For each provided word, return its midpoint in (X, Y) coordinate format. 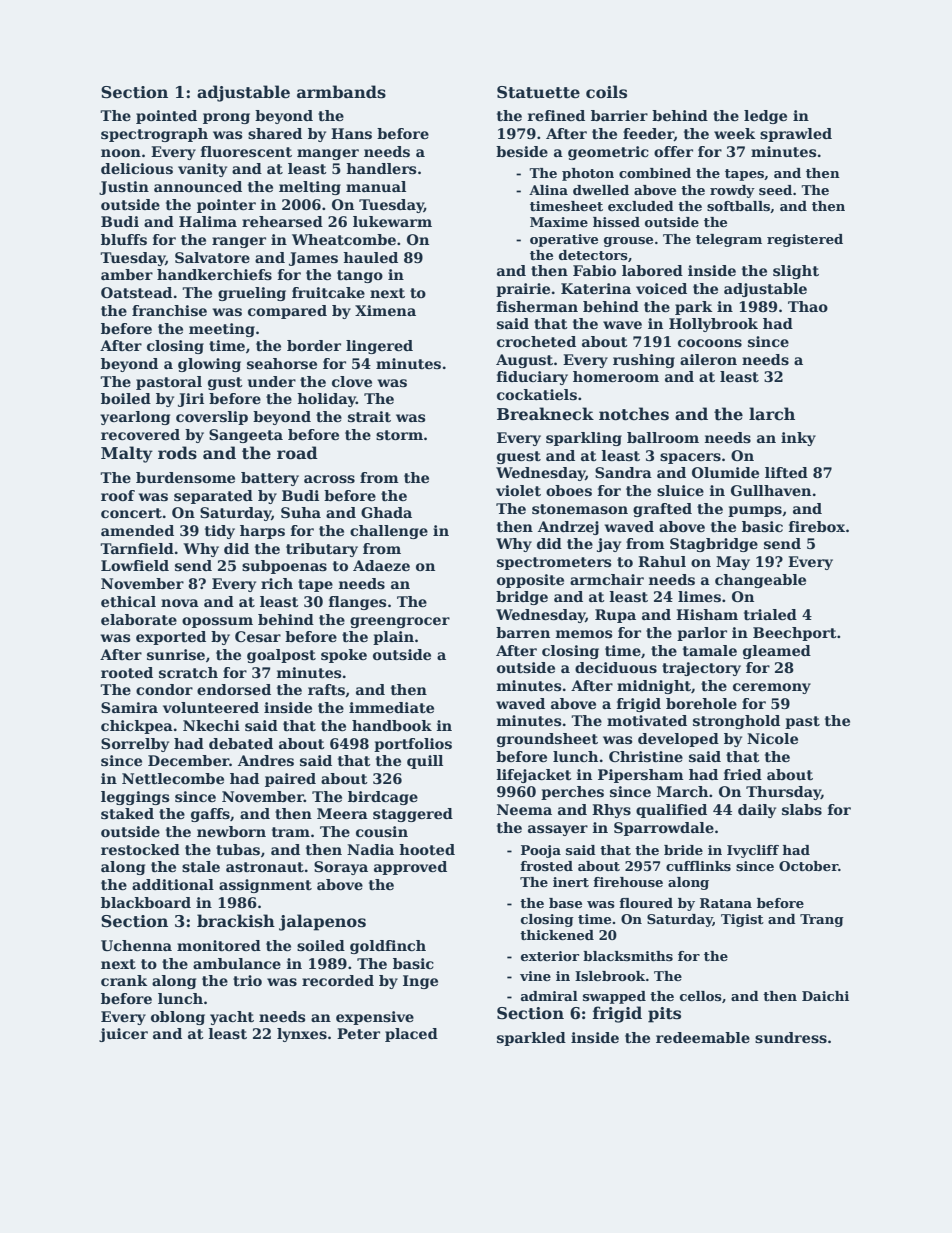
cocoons (710, 343)
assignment (265, 886)
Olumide (725, 472)
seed (775, 190)
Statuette (538, 92)
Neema (524, 809)
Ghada (386, 512)
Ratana (726, 903)
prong (226, 118)
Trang (822, 920)
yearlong (135, 418)
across (329, 479)
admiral (549, 996)
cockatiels (537, 394)
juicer (123, 1035)
